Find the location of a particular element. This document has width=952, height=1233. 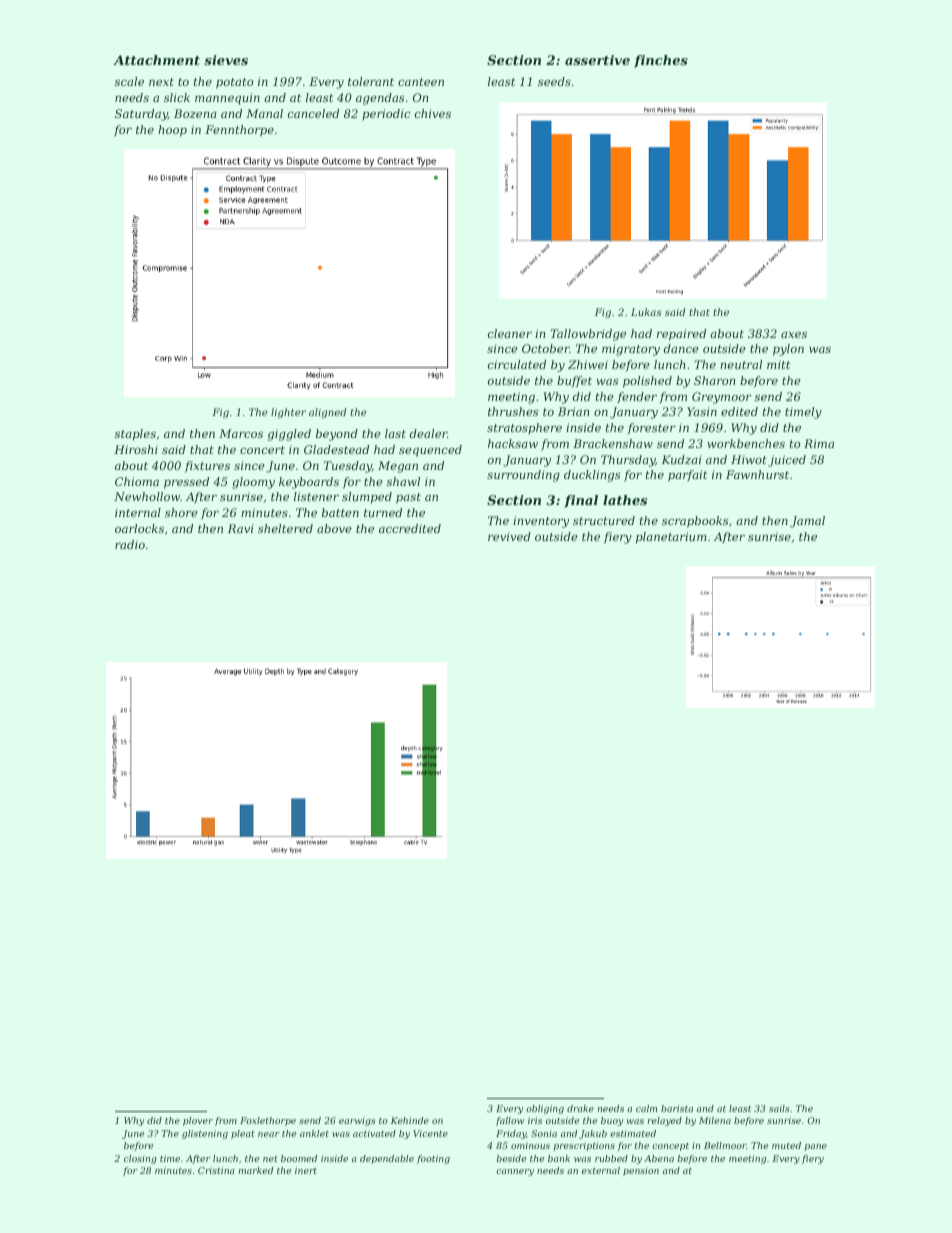

tolerant is located at coordinates (371, 81).
